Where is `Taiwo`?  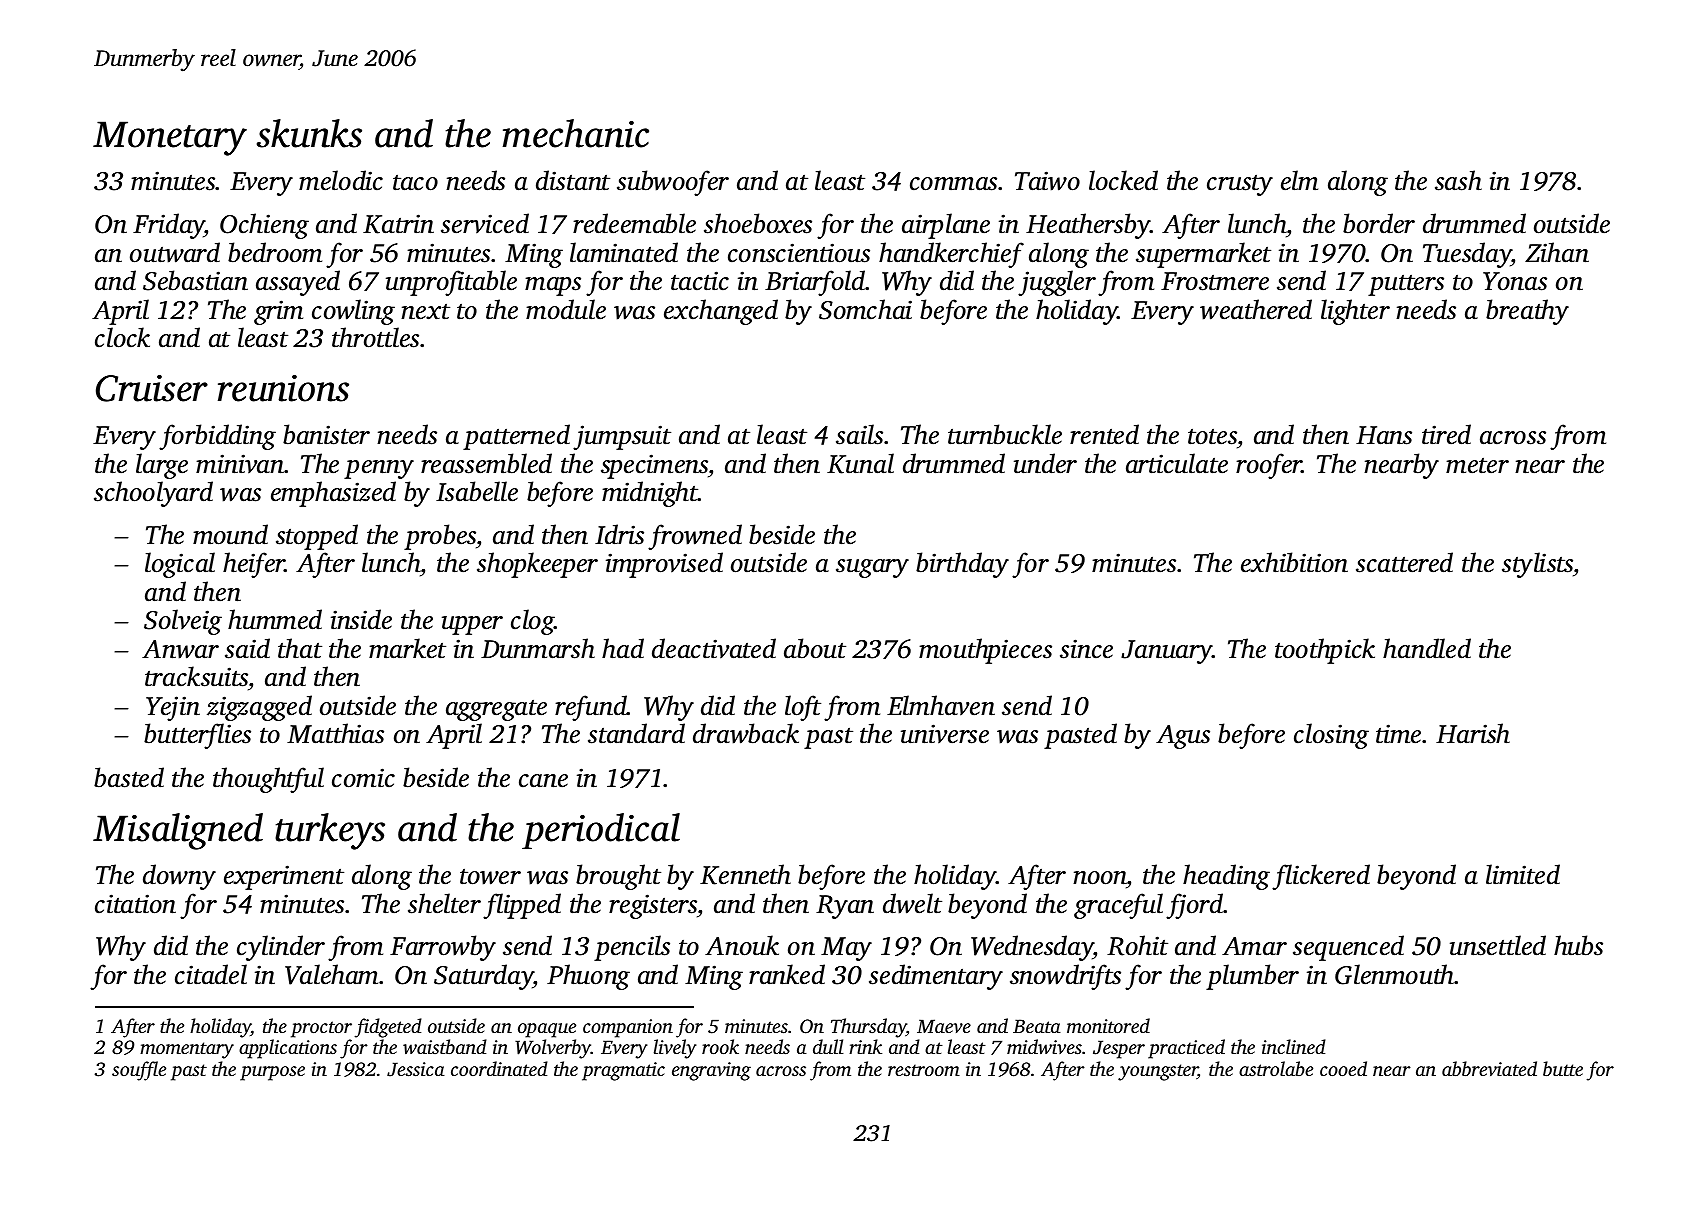
Taiwo is located at coordinates (1047, 181).
